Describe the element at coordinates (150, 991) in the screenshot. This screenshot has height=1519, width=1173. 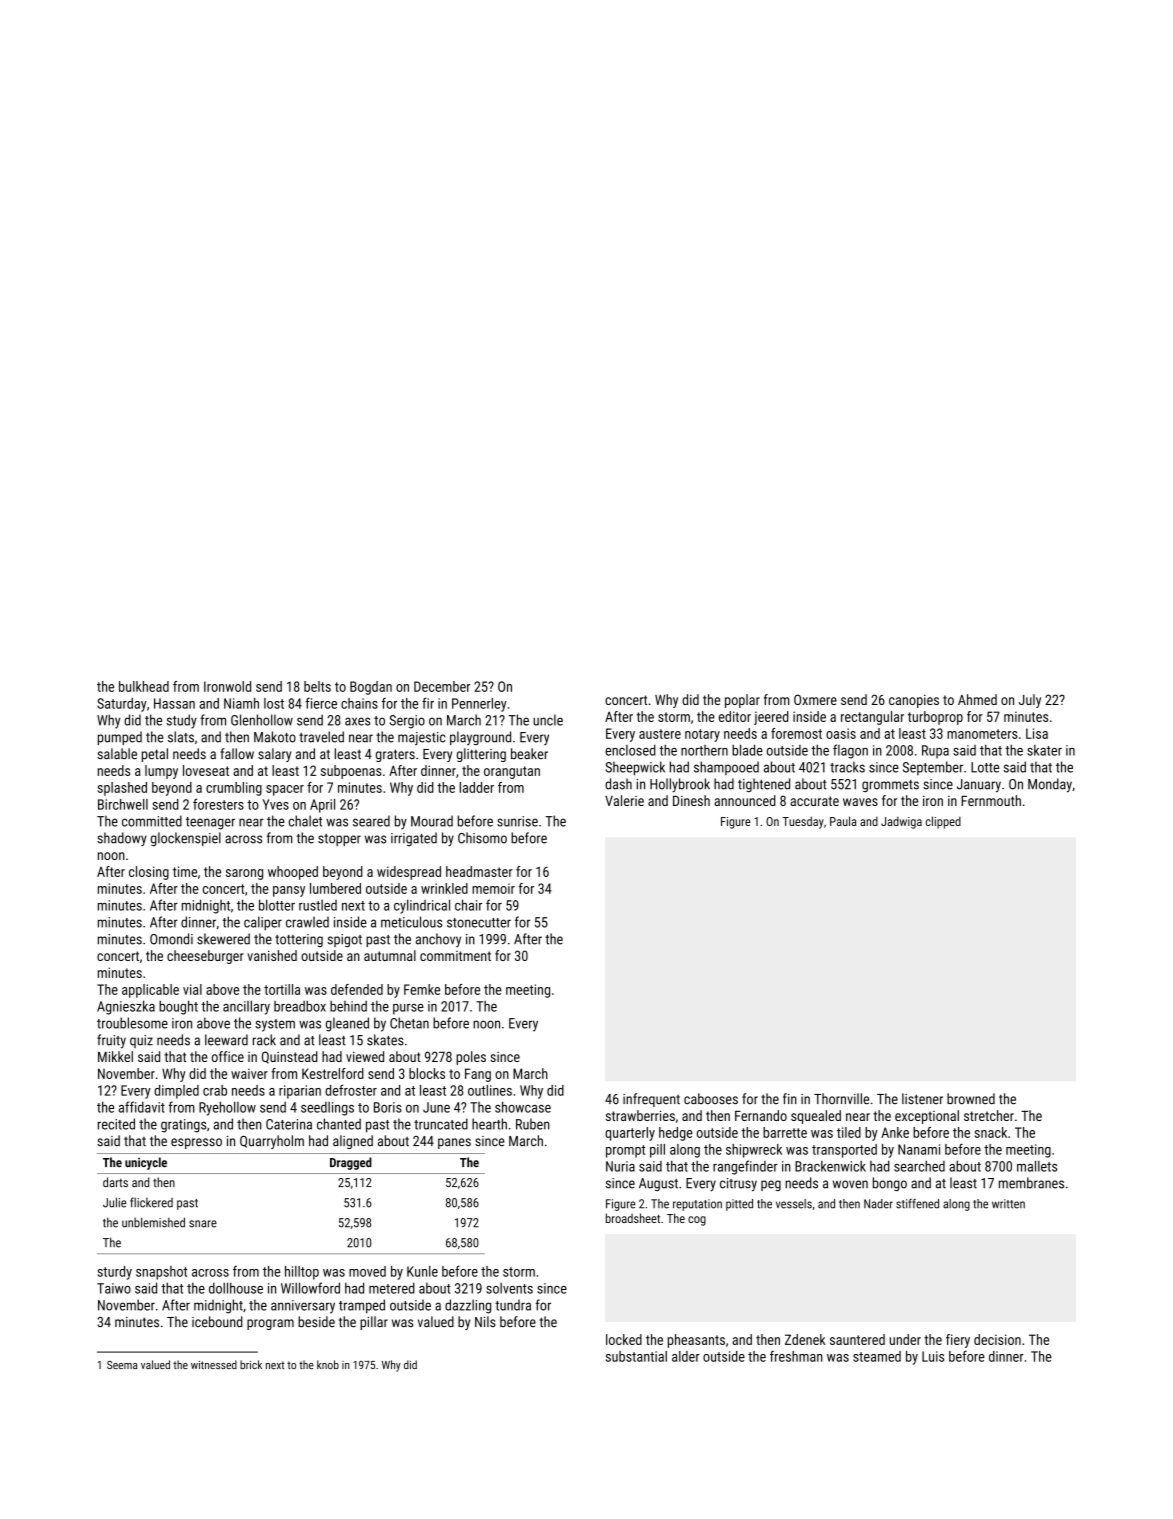
I see `applicable` at that location.
